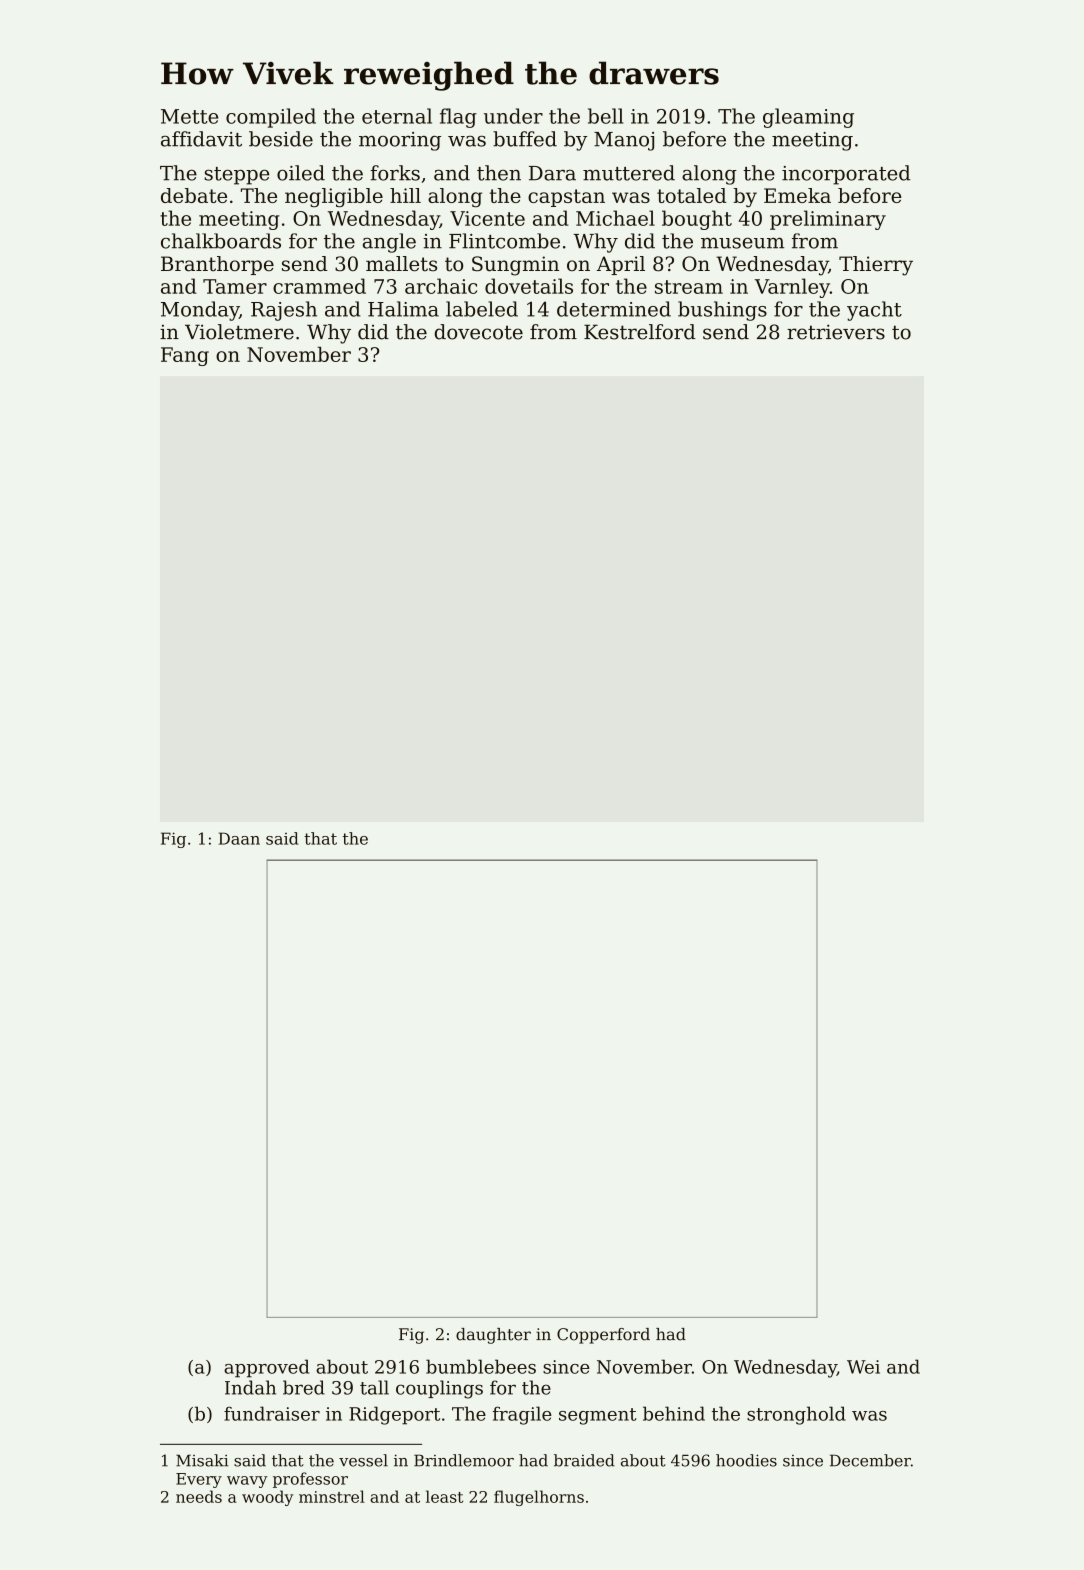 Image resolution: width=1084 pixels, height=1570 pixels. I want to click on Kestrelford, so click(640, 332).
